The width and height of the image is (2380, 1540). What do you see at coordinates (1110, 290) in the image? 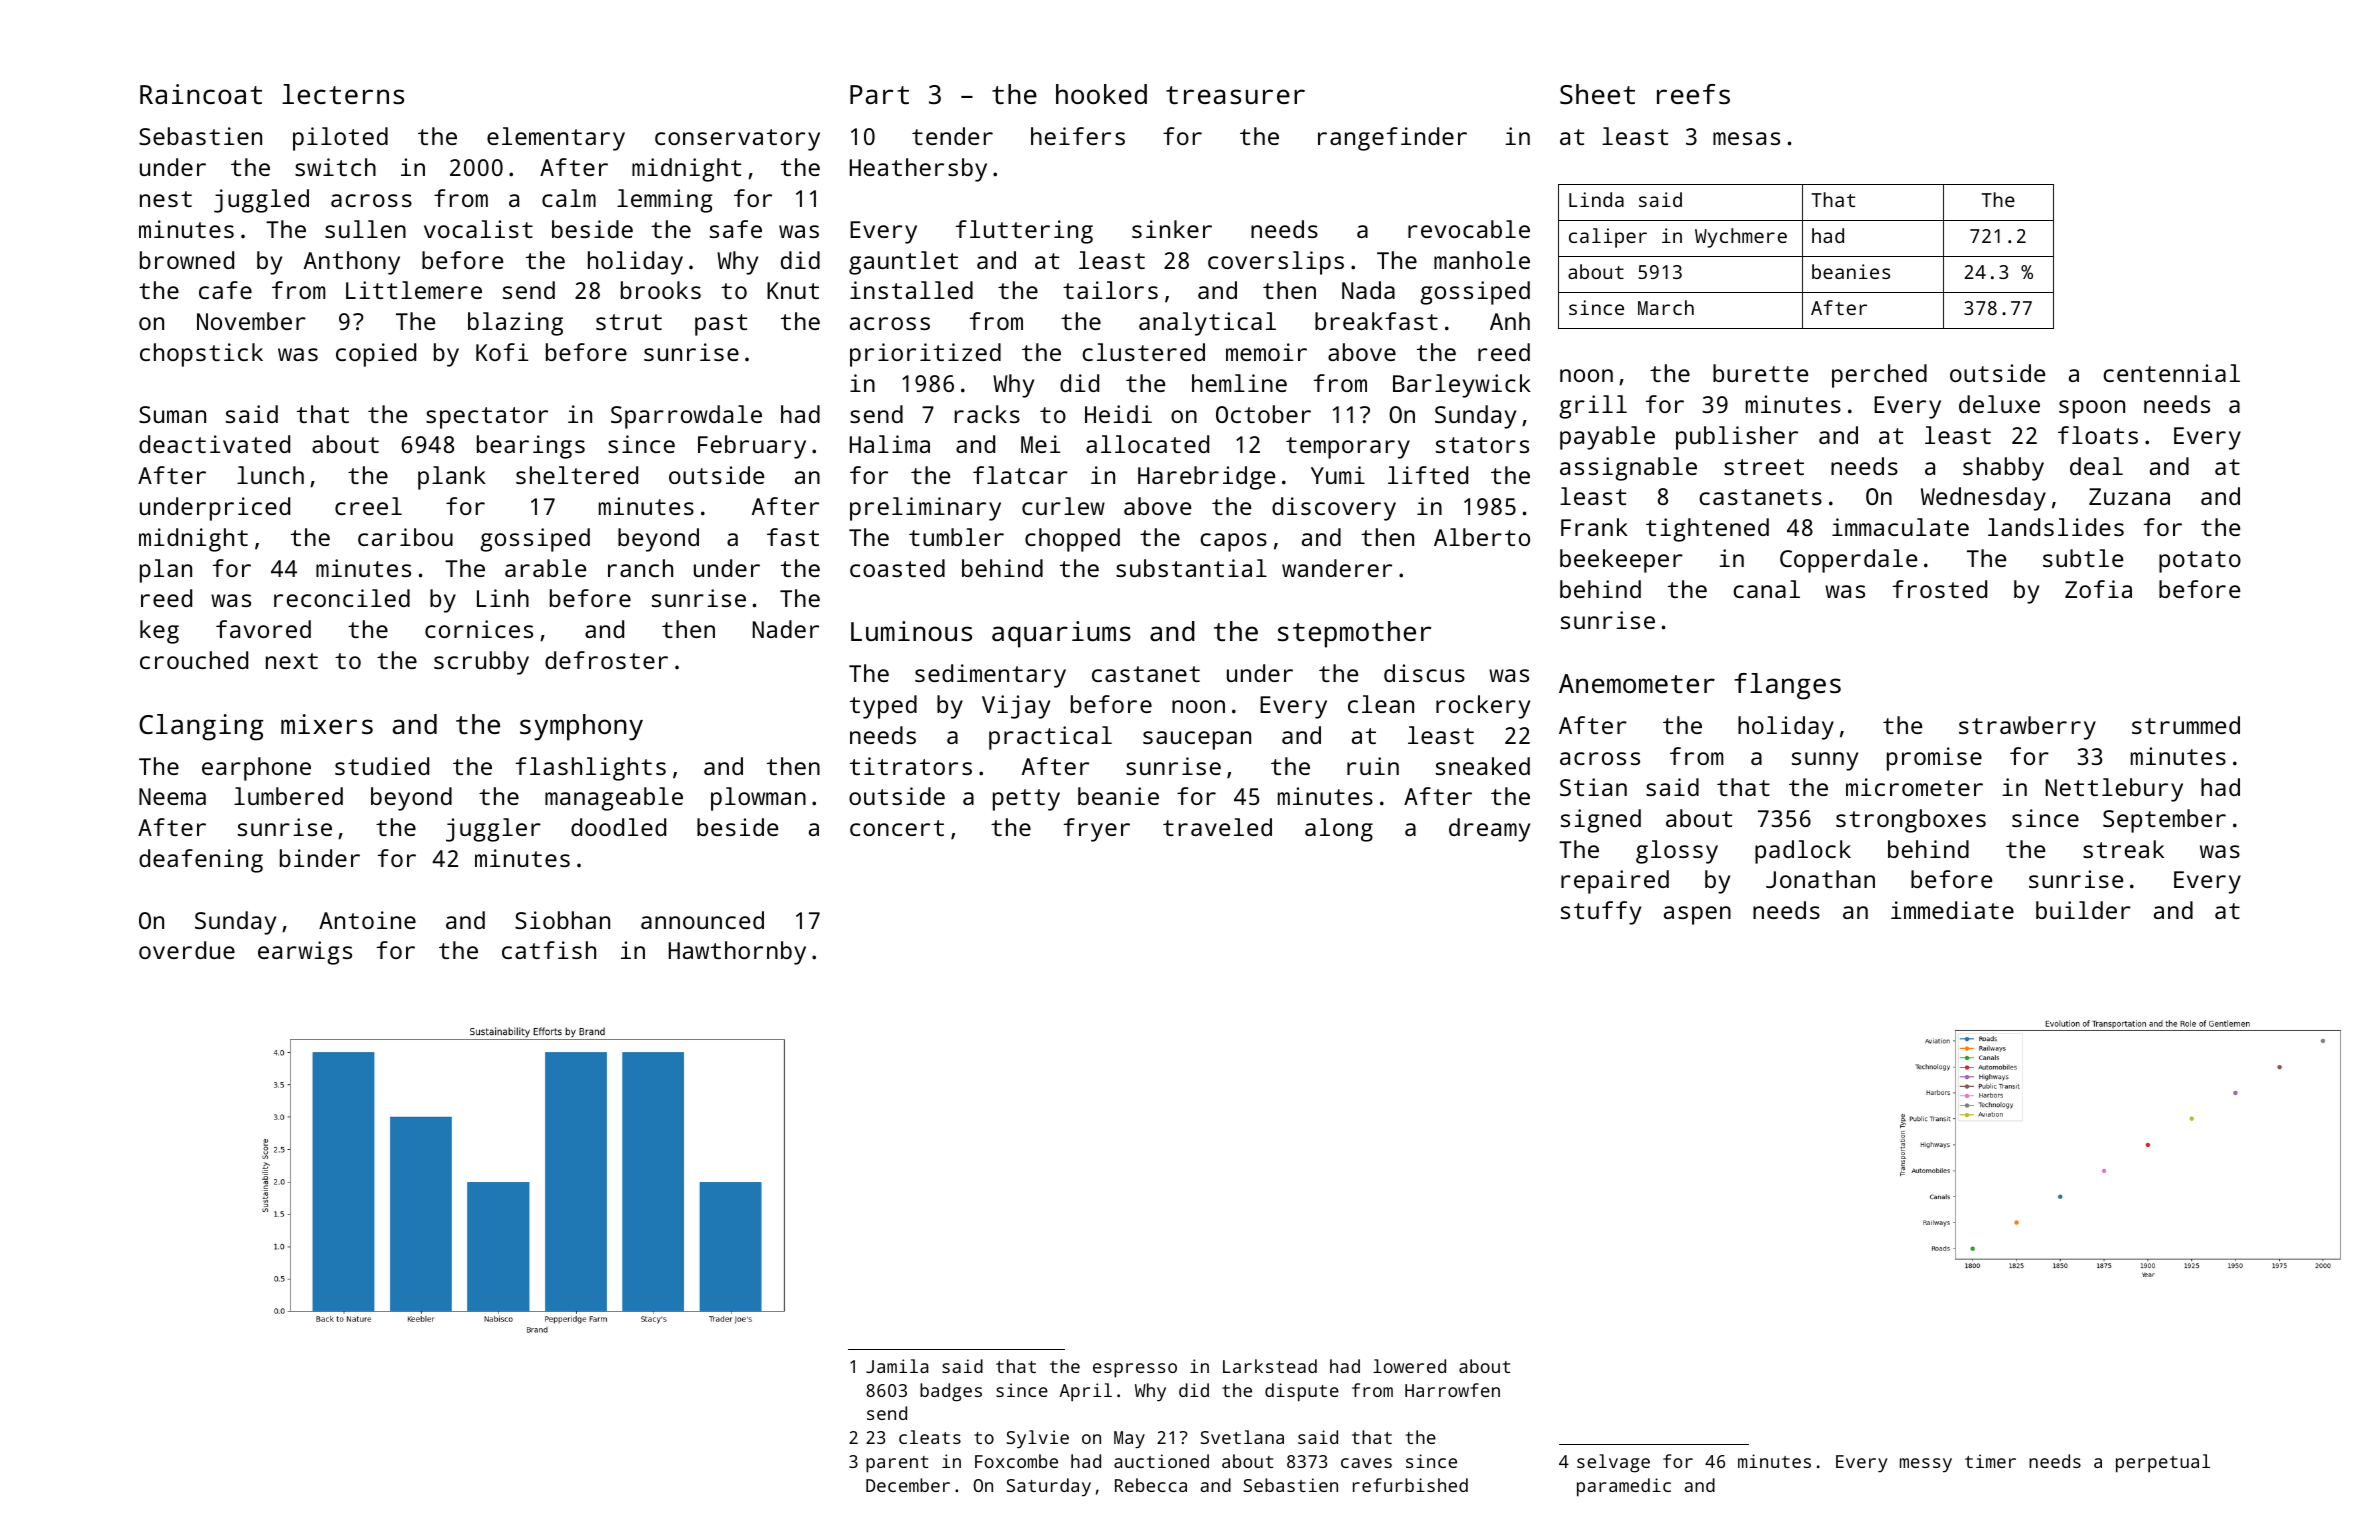
I see `tailors` at bounding box center [1110, 290].
